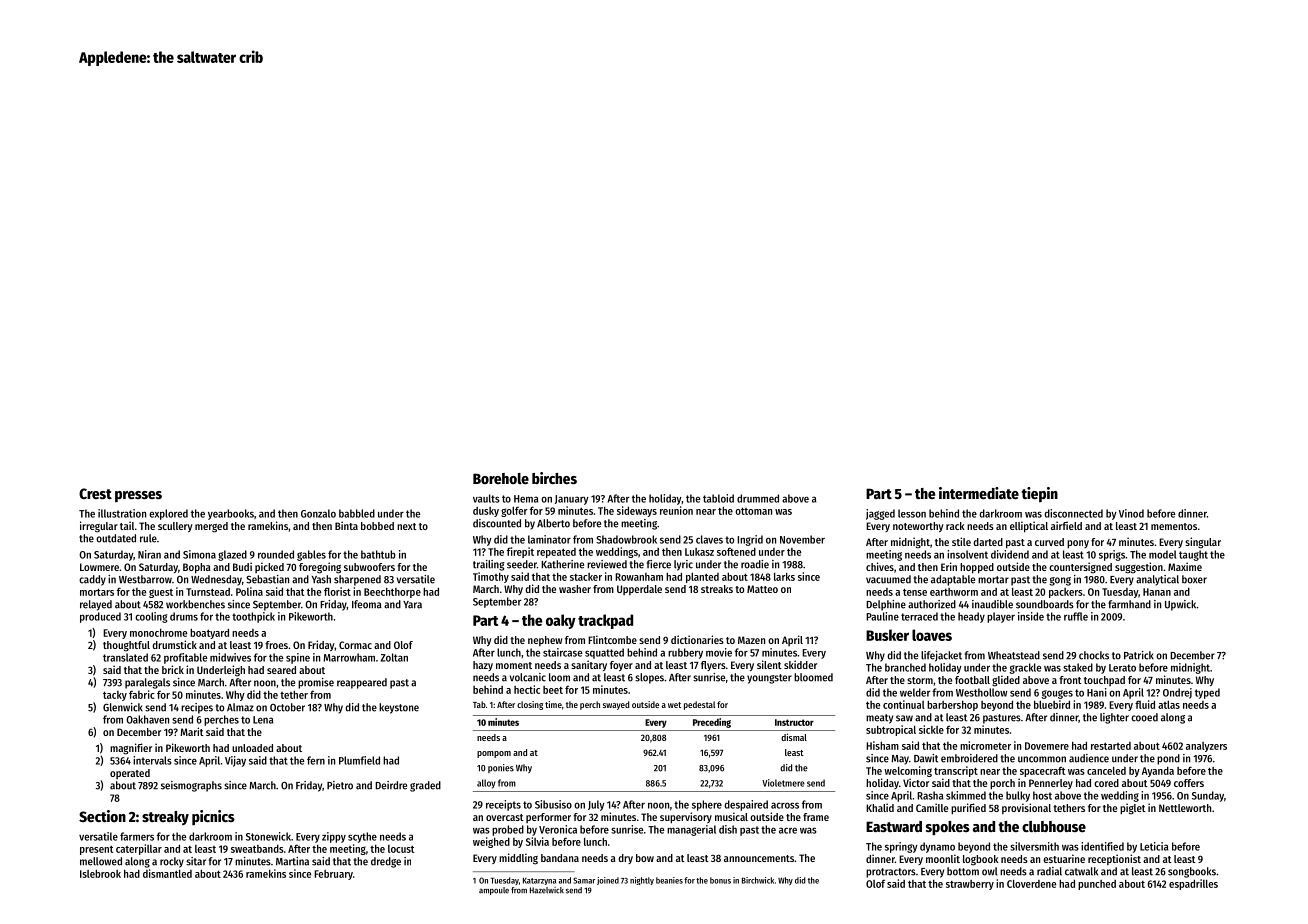 Image resolution: width=1308 pixels, height=924 pixels. I want to click on noteworthy, so click(918, 527).
